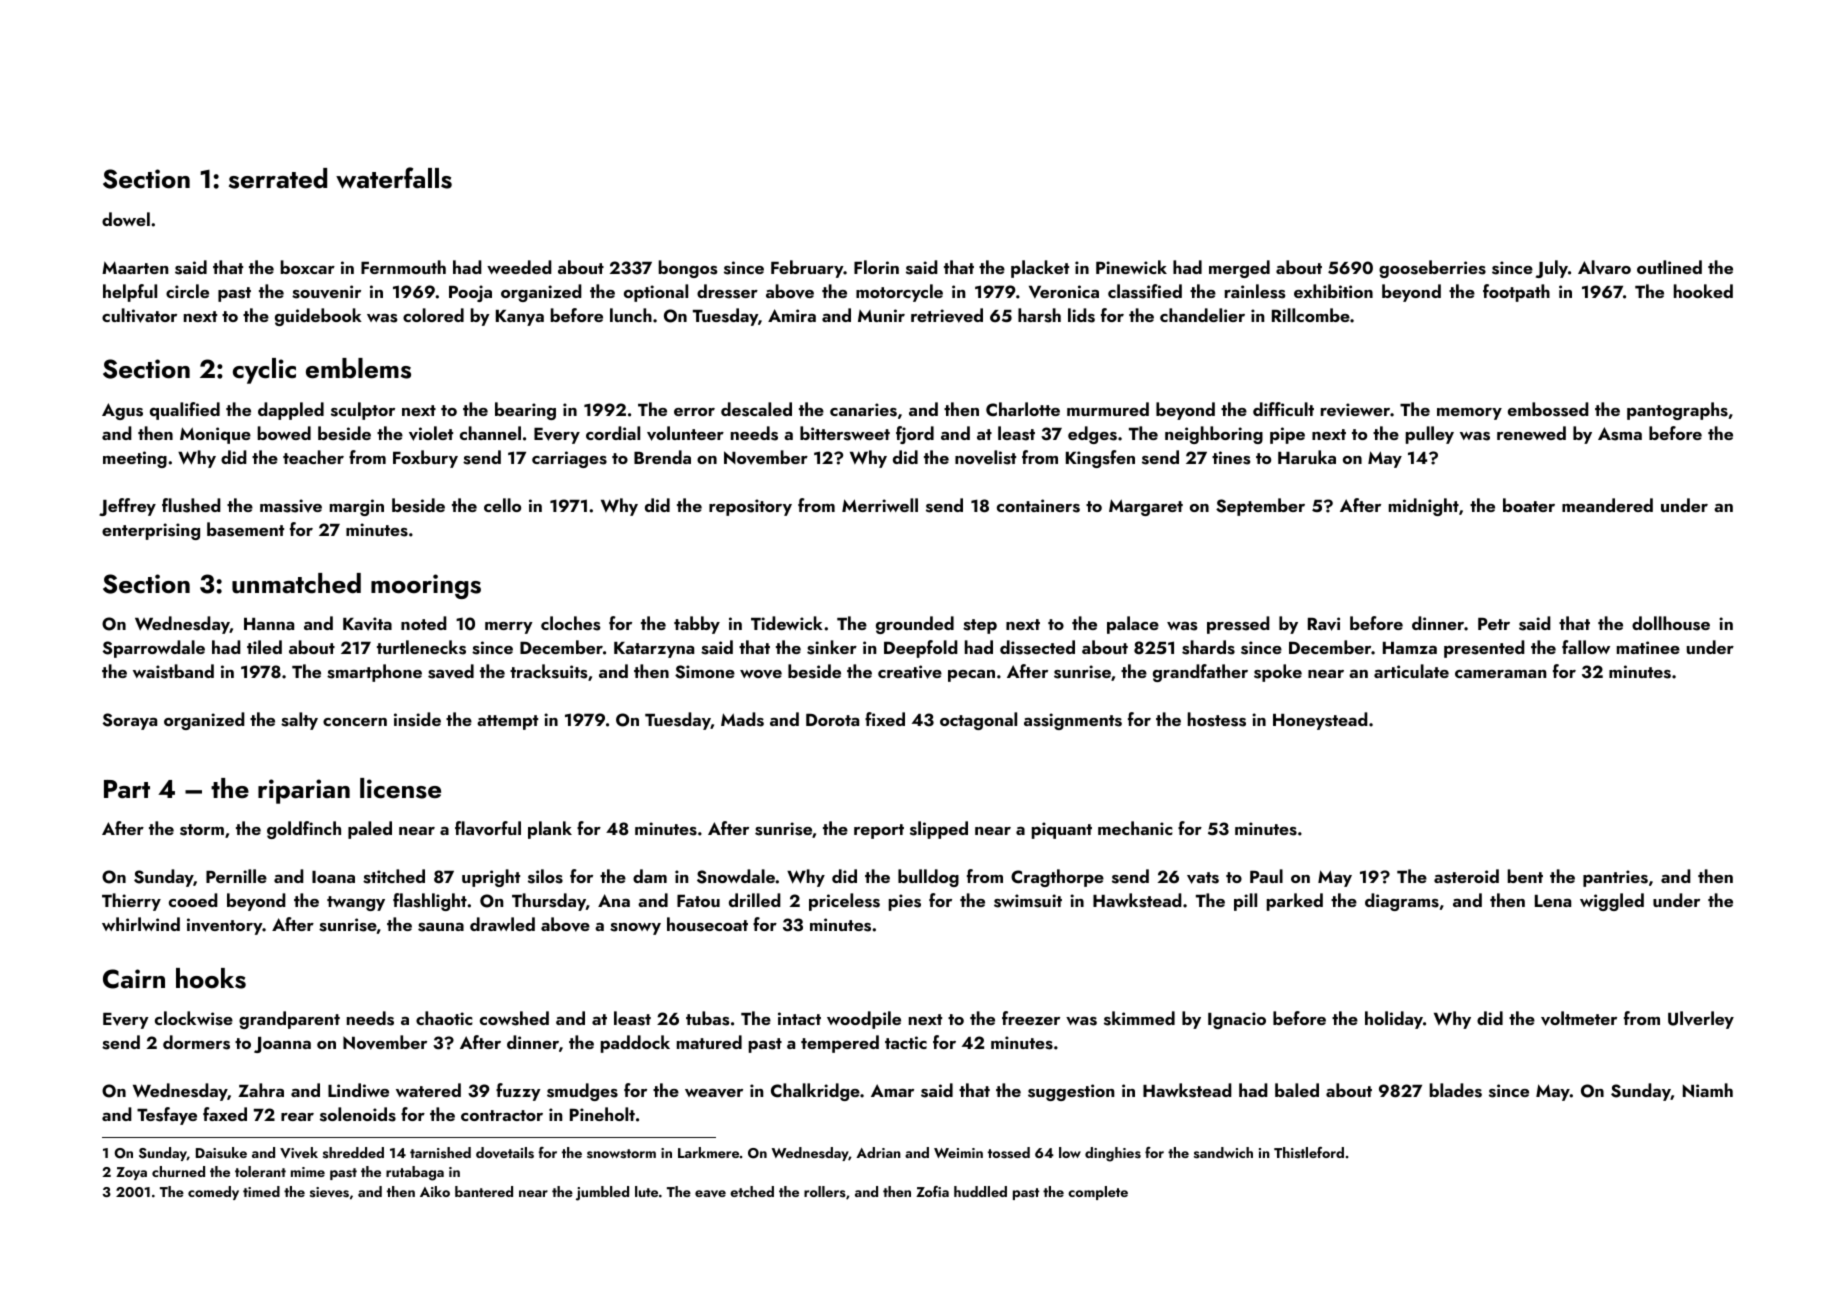 The height and width of the page is (1298, 1836). I want to click on murmured, so click(1108, 409).
